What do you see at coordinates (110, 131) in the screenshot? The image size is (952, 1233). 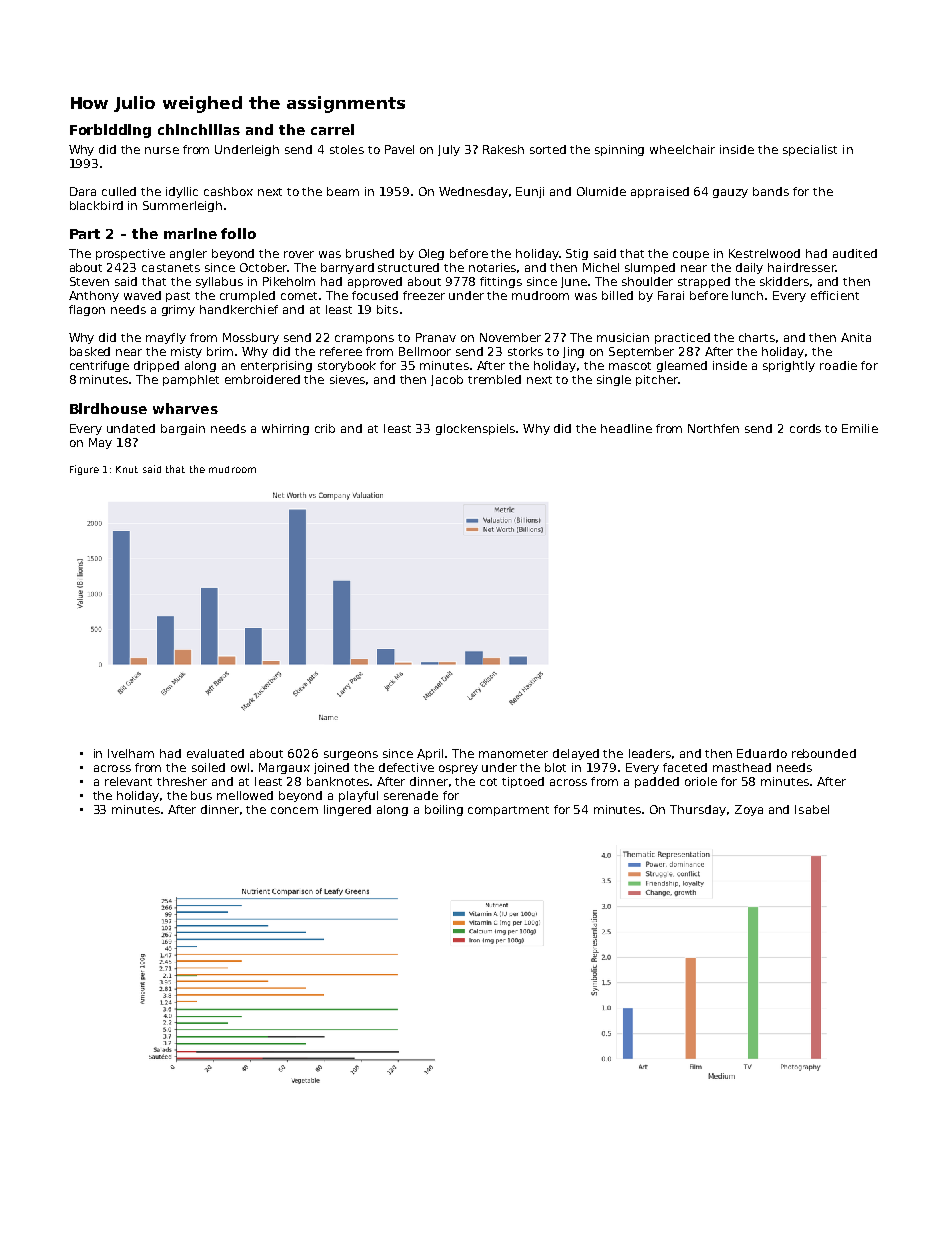 I see `Forbidding` at bounding box center [110, 131].
